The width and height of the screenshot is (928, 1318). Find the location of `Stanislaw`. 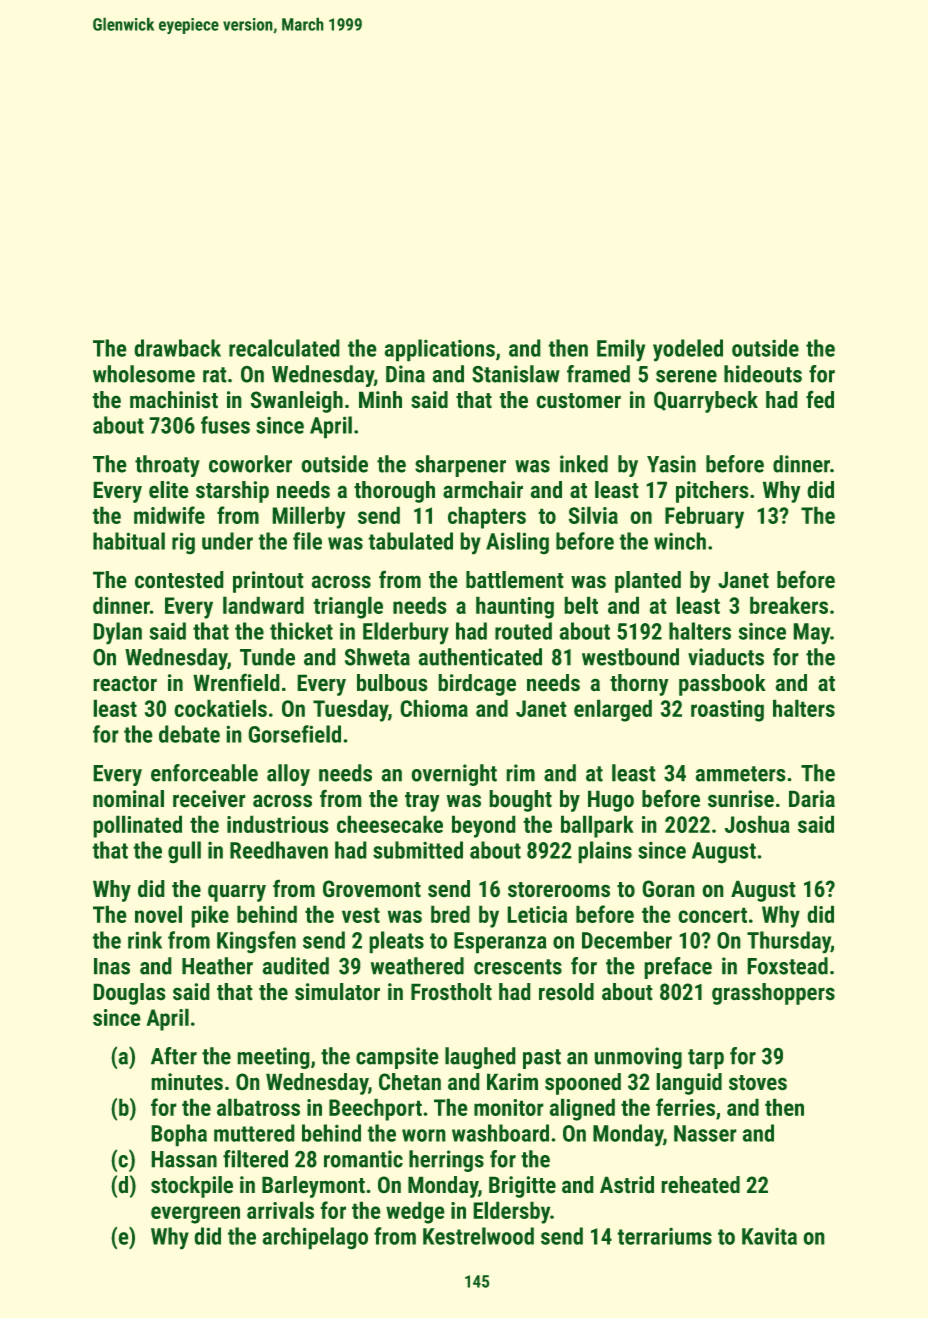

Stanislaw is located at coordinates (516, 374).
